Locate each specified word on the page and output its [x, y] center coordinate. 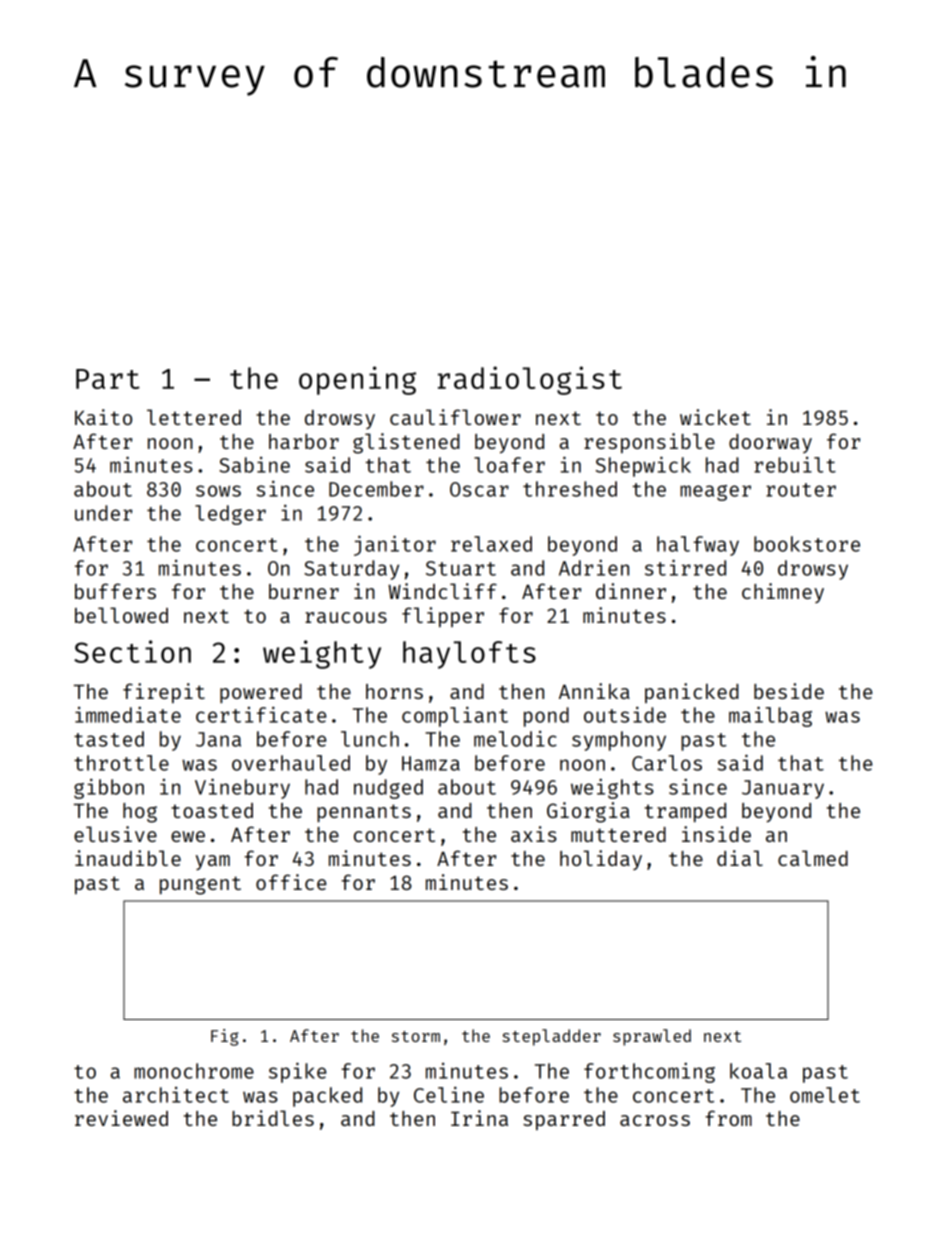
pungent [200, 885]
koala [758, 1071]
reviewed [121, 1118]
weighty [322, 654]
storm [416, 1036]
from [728, 1118]
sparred [564, 1120]
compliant [455, 716]
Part [108, 379]
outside [625, 714]
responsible [649, 443]
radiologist [530, 380]
